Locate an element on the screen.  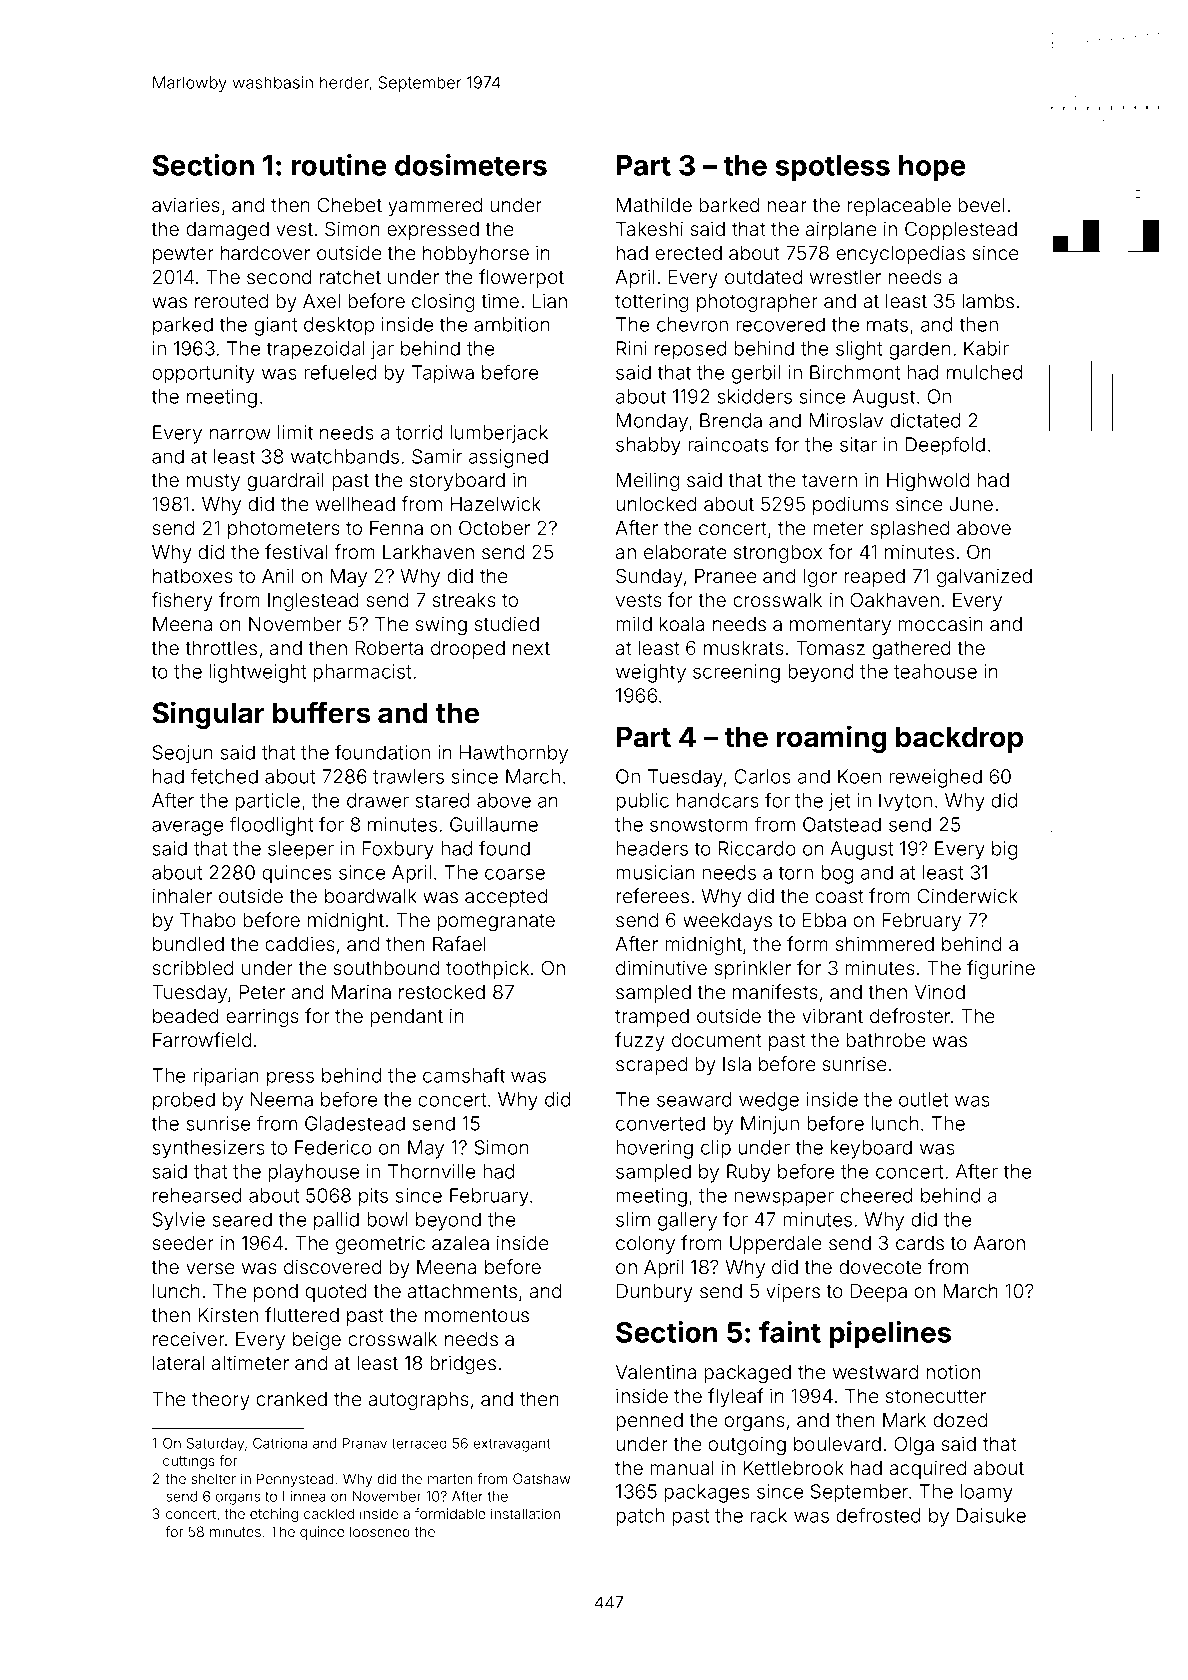
dictated is located at coordinates (925, 420).
